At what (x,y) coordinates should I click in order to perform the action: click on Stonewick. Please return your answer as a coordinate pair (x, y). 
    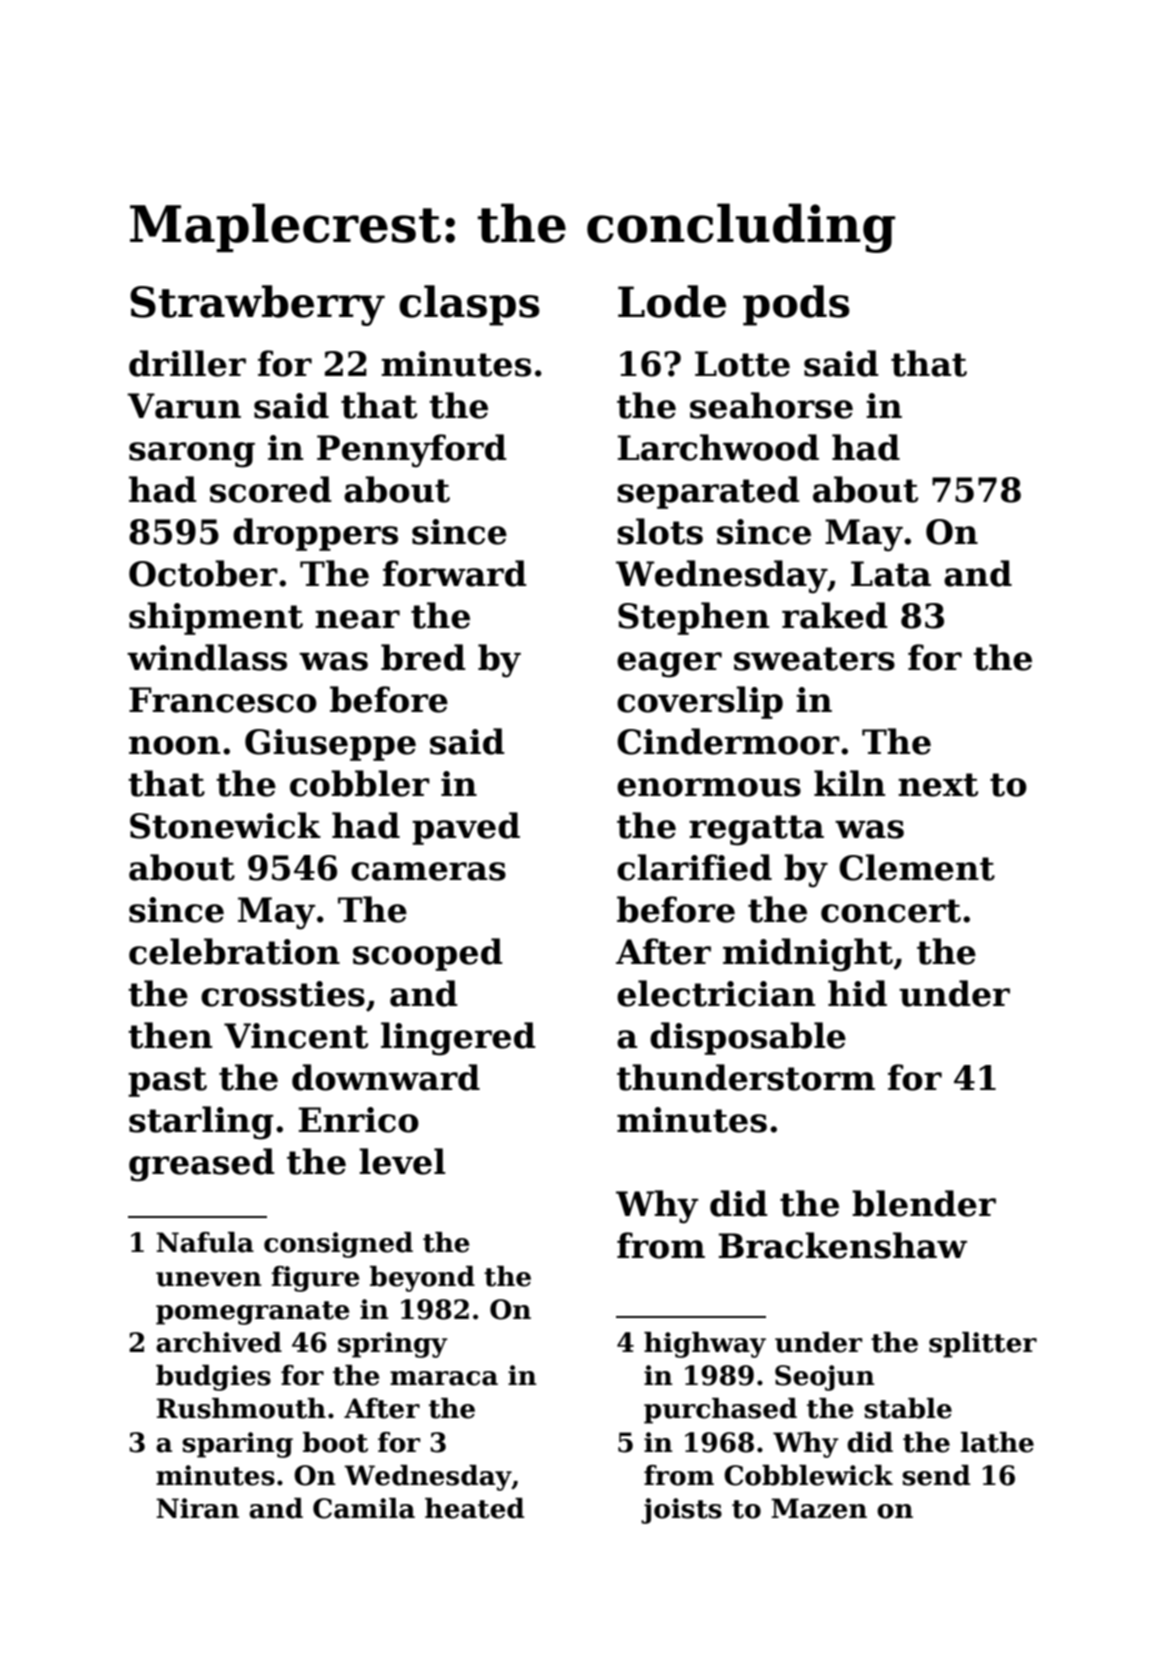
    Looking at the image, I should click on (225, 825).
